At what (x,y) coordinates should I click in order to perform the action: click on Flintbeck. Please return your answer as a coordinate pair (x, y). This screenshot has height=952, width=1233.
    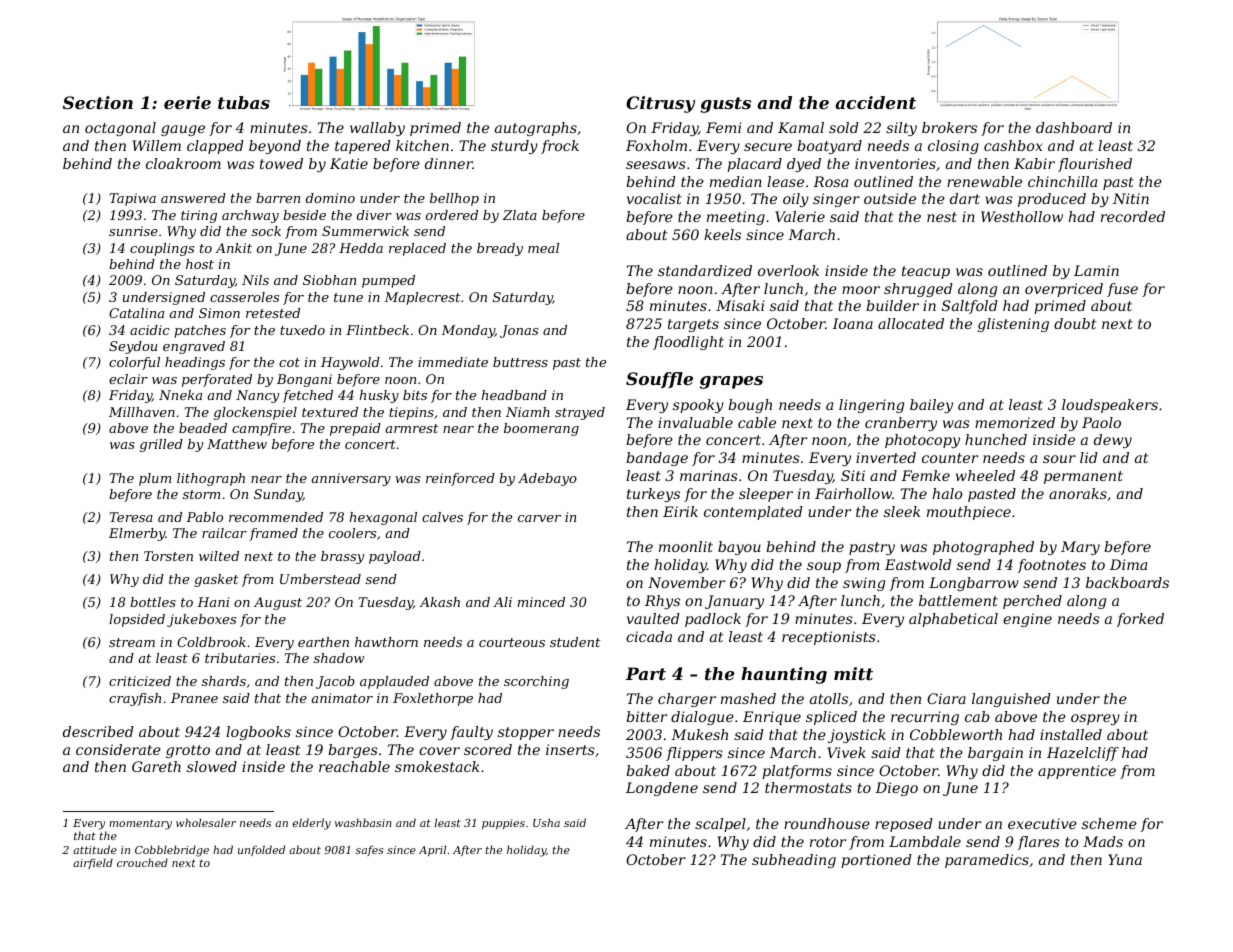
    Looking at the image, I should click on (377, 330).
